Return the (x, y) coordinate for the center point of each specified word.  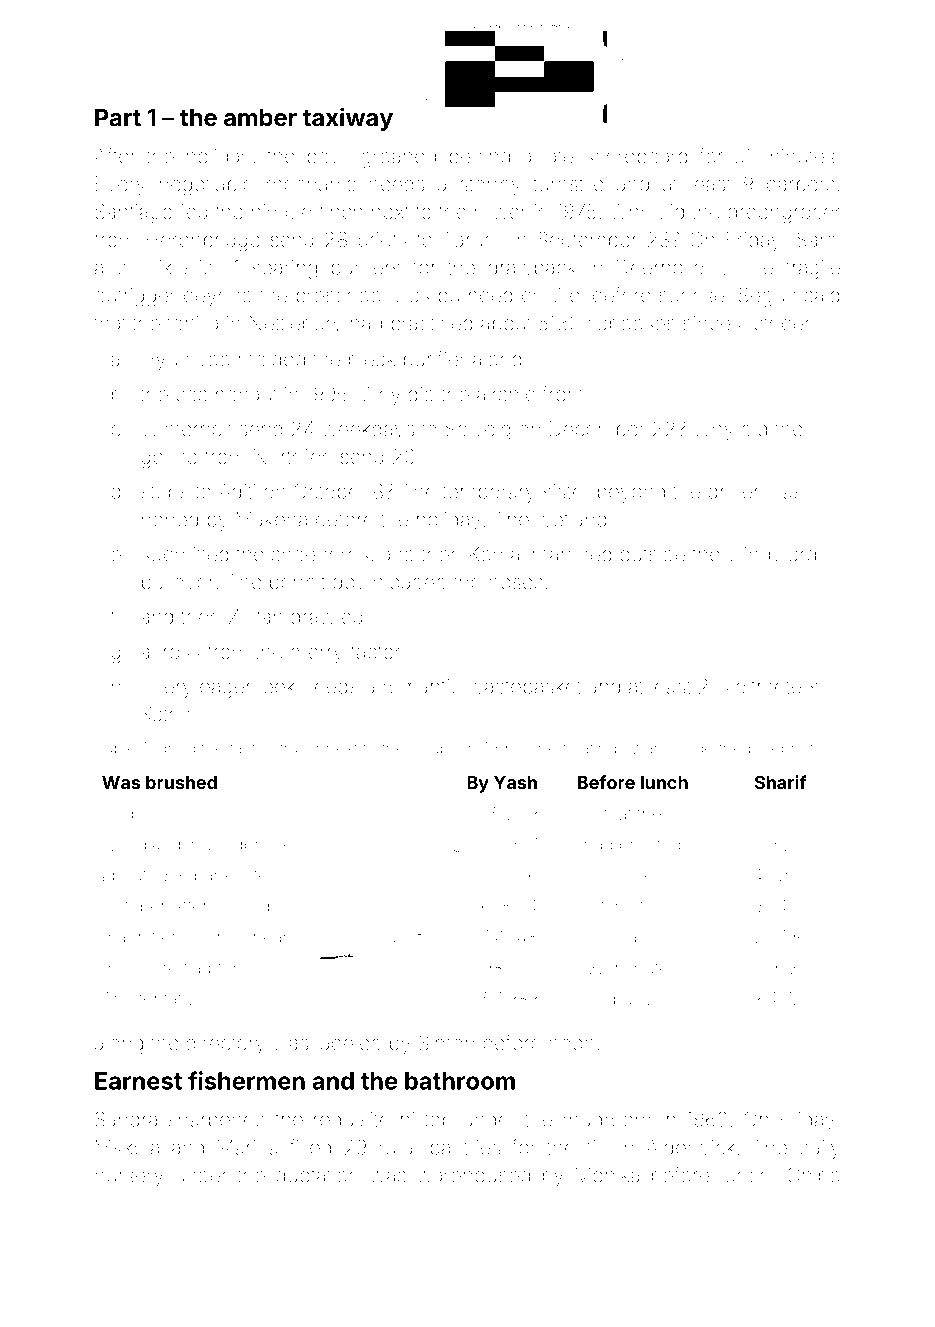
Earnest (138, 1081)
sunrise (691, 295)
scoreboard (636, 156)
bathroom (460, 1081)
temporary (488, 494)
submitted (185, 554)
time (617, 907)
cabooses (631, 323)
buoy (633, 1000)
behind (479, 156)
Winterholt (186, 429)
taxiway (348, 119)
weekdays (368, 431)
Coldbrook (248, 844)
